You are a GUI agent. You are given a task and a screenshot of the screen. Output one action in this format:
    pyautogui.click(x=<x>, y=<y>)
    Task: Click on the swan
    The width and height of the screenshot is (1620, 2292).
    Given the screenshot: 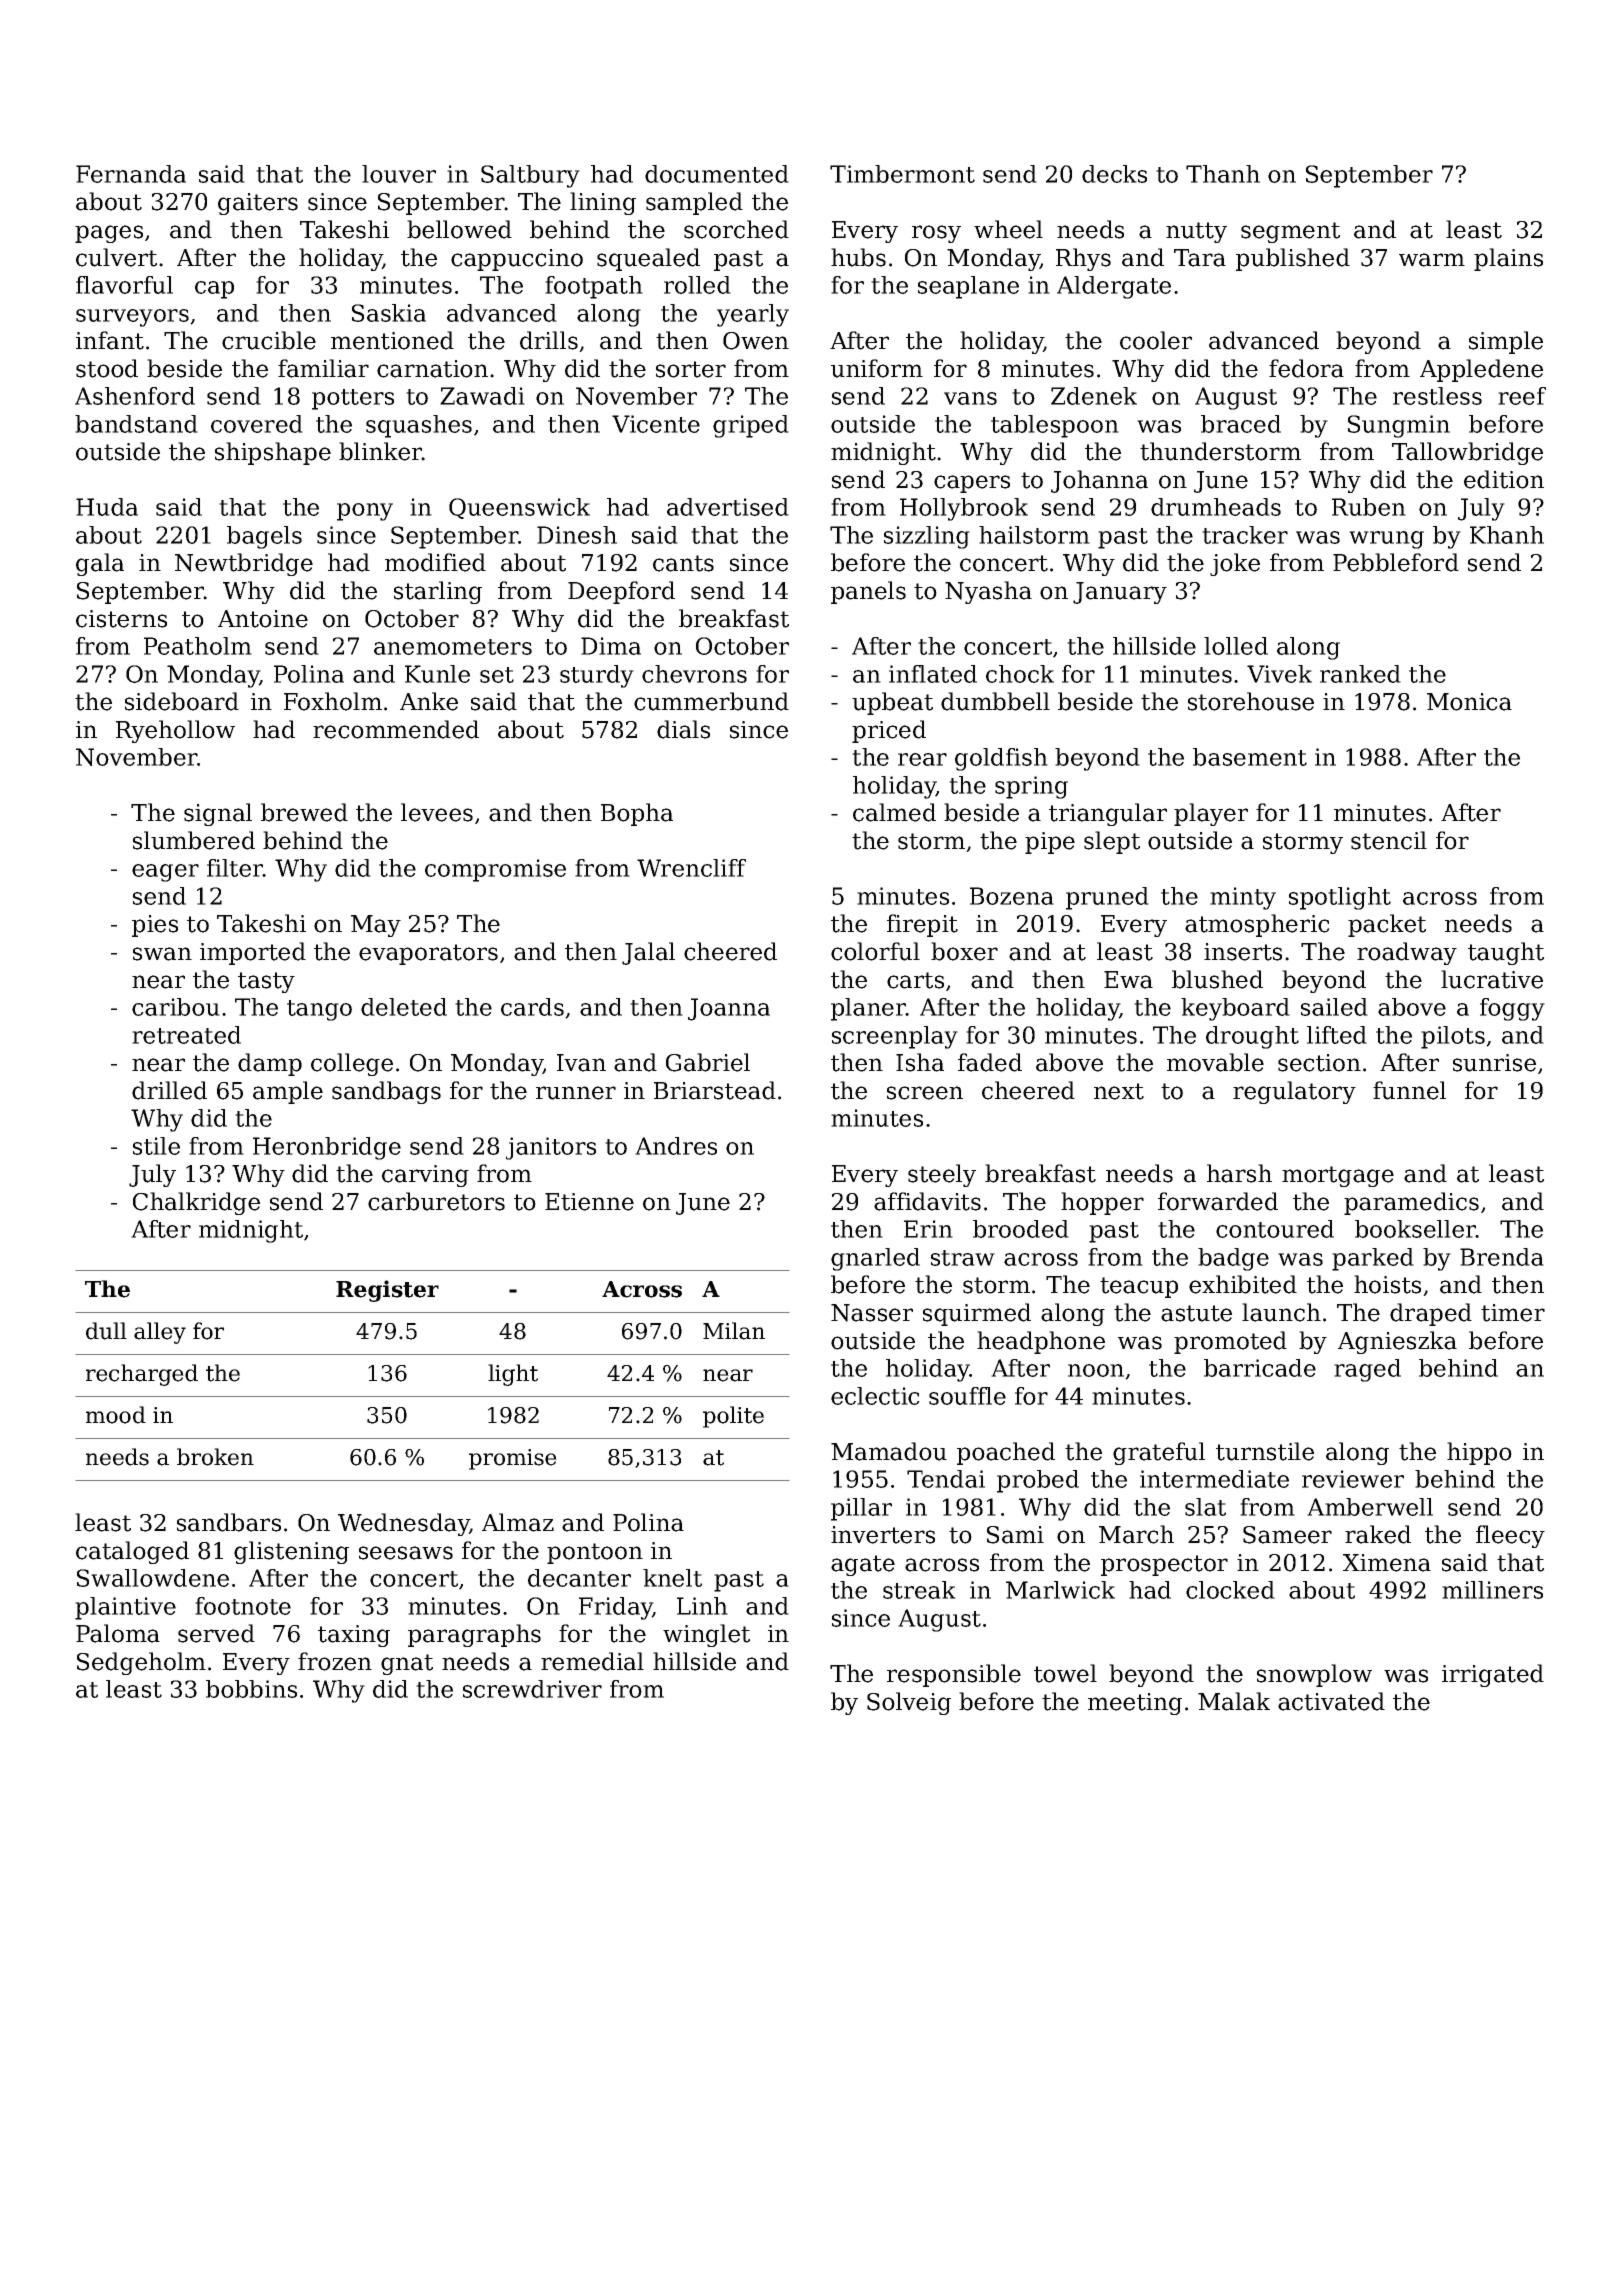 What is the action you would take?
    pyautogui.click(x=162, y=954)
